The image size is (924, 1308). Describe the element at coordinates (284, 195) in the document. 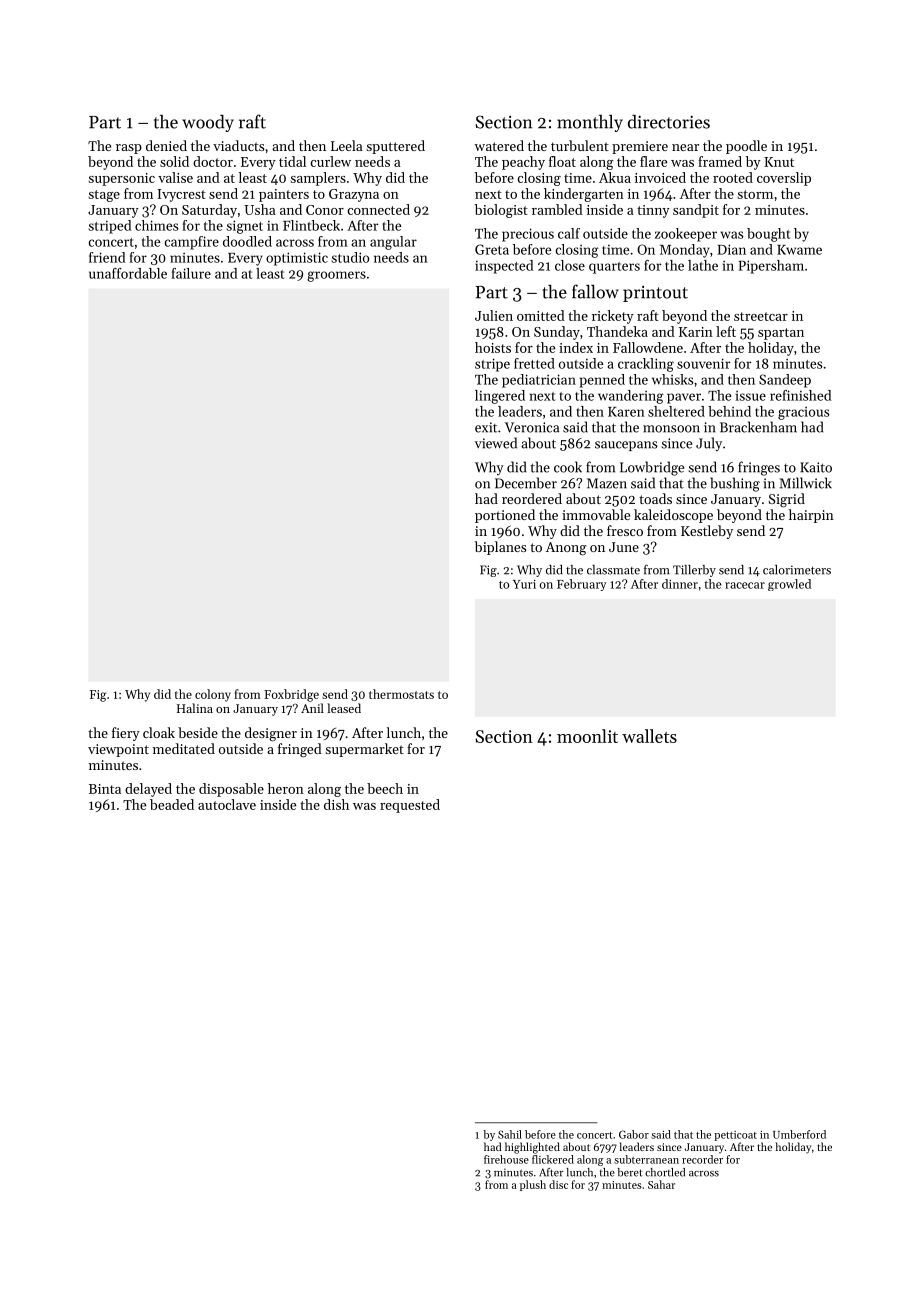

I see `painters` at that location.
